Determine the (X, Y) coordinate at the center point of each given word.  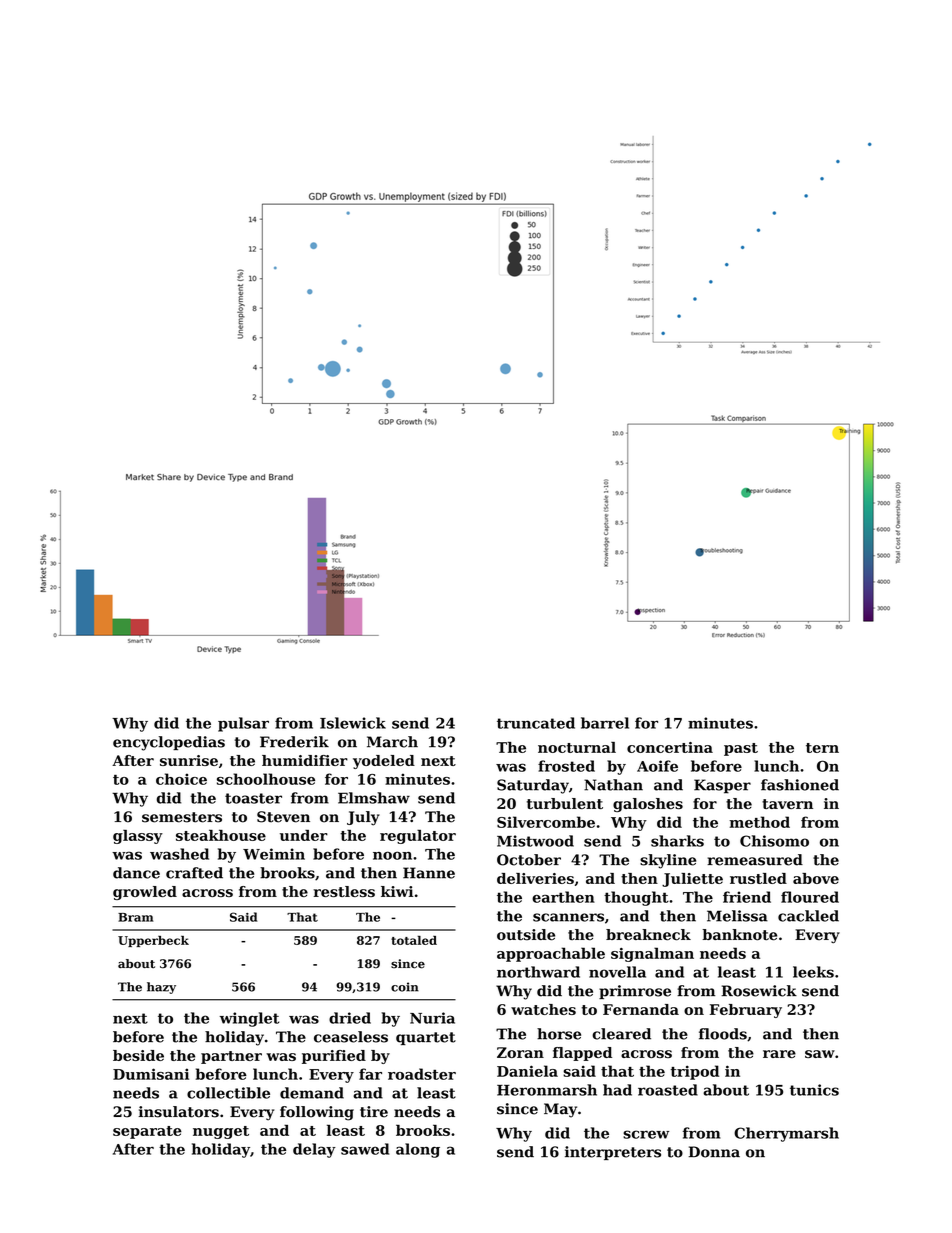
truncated (536, 723)
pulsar (243, 724)
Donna (714, 1152)
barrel (605, 723)
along (418, 1150)
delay (314, 1150)
